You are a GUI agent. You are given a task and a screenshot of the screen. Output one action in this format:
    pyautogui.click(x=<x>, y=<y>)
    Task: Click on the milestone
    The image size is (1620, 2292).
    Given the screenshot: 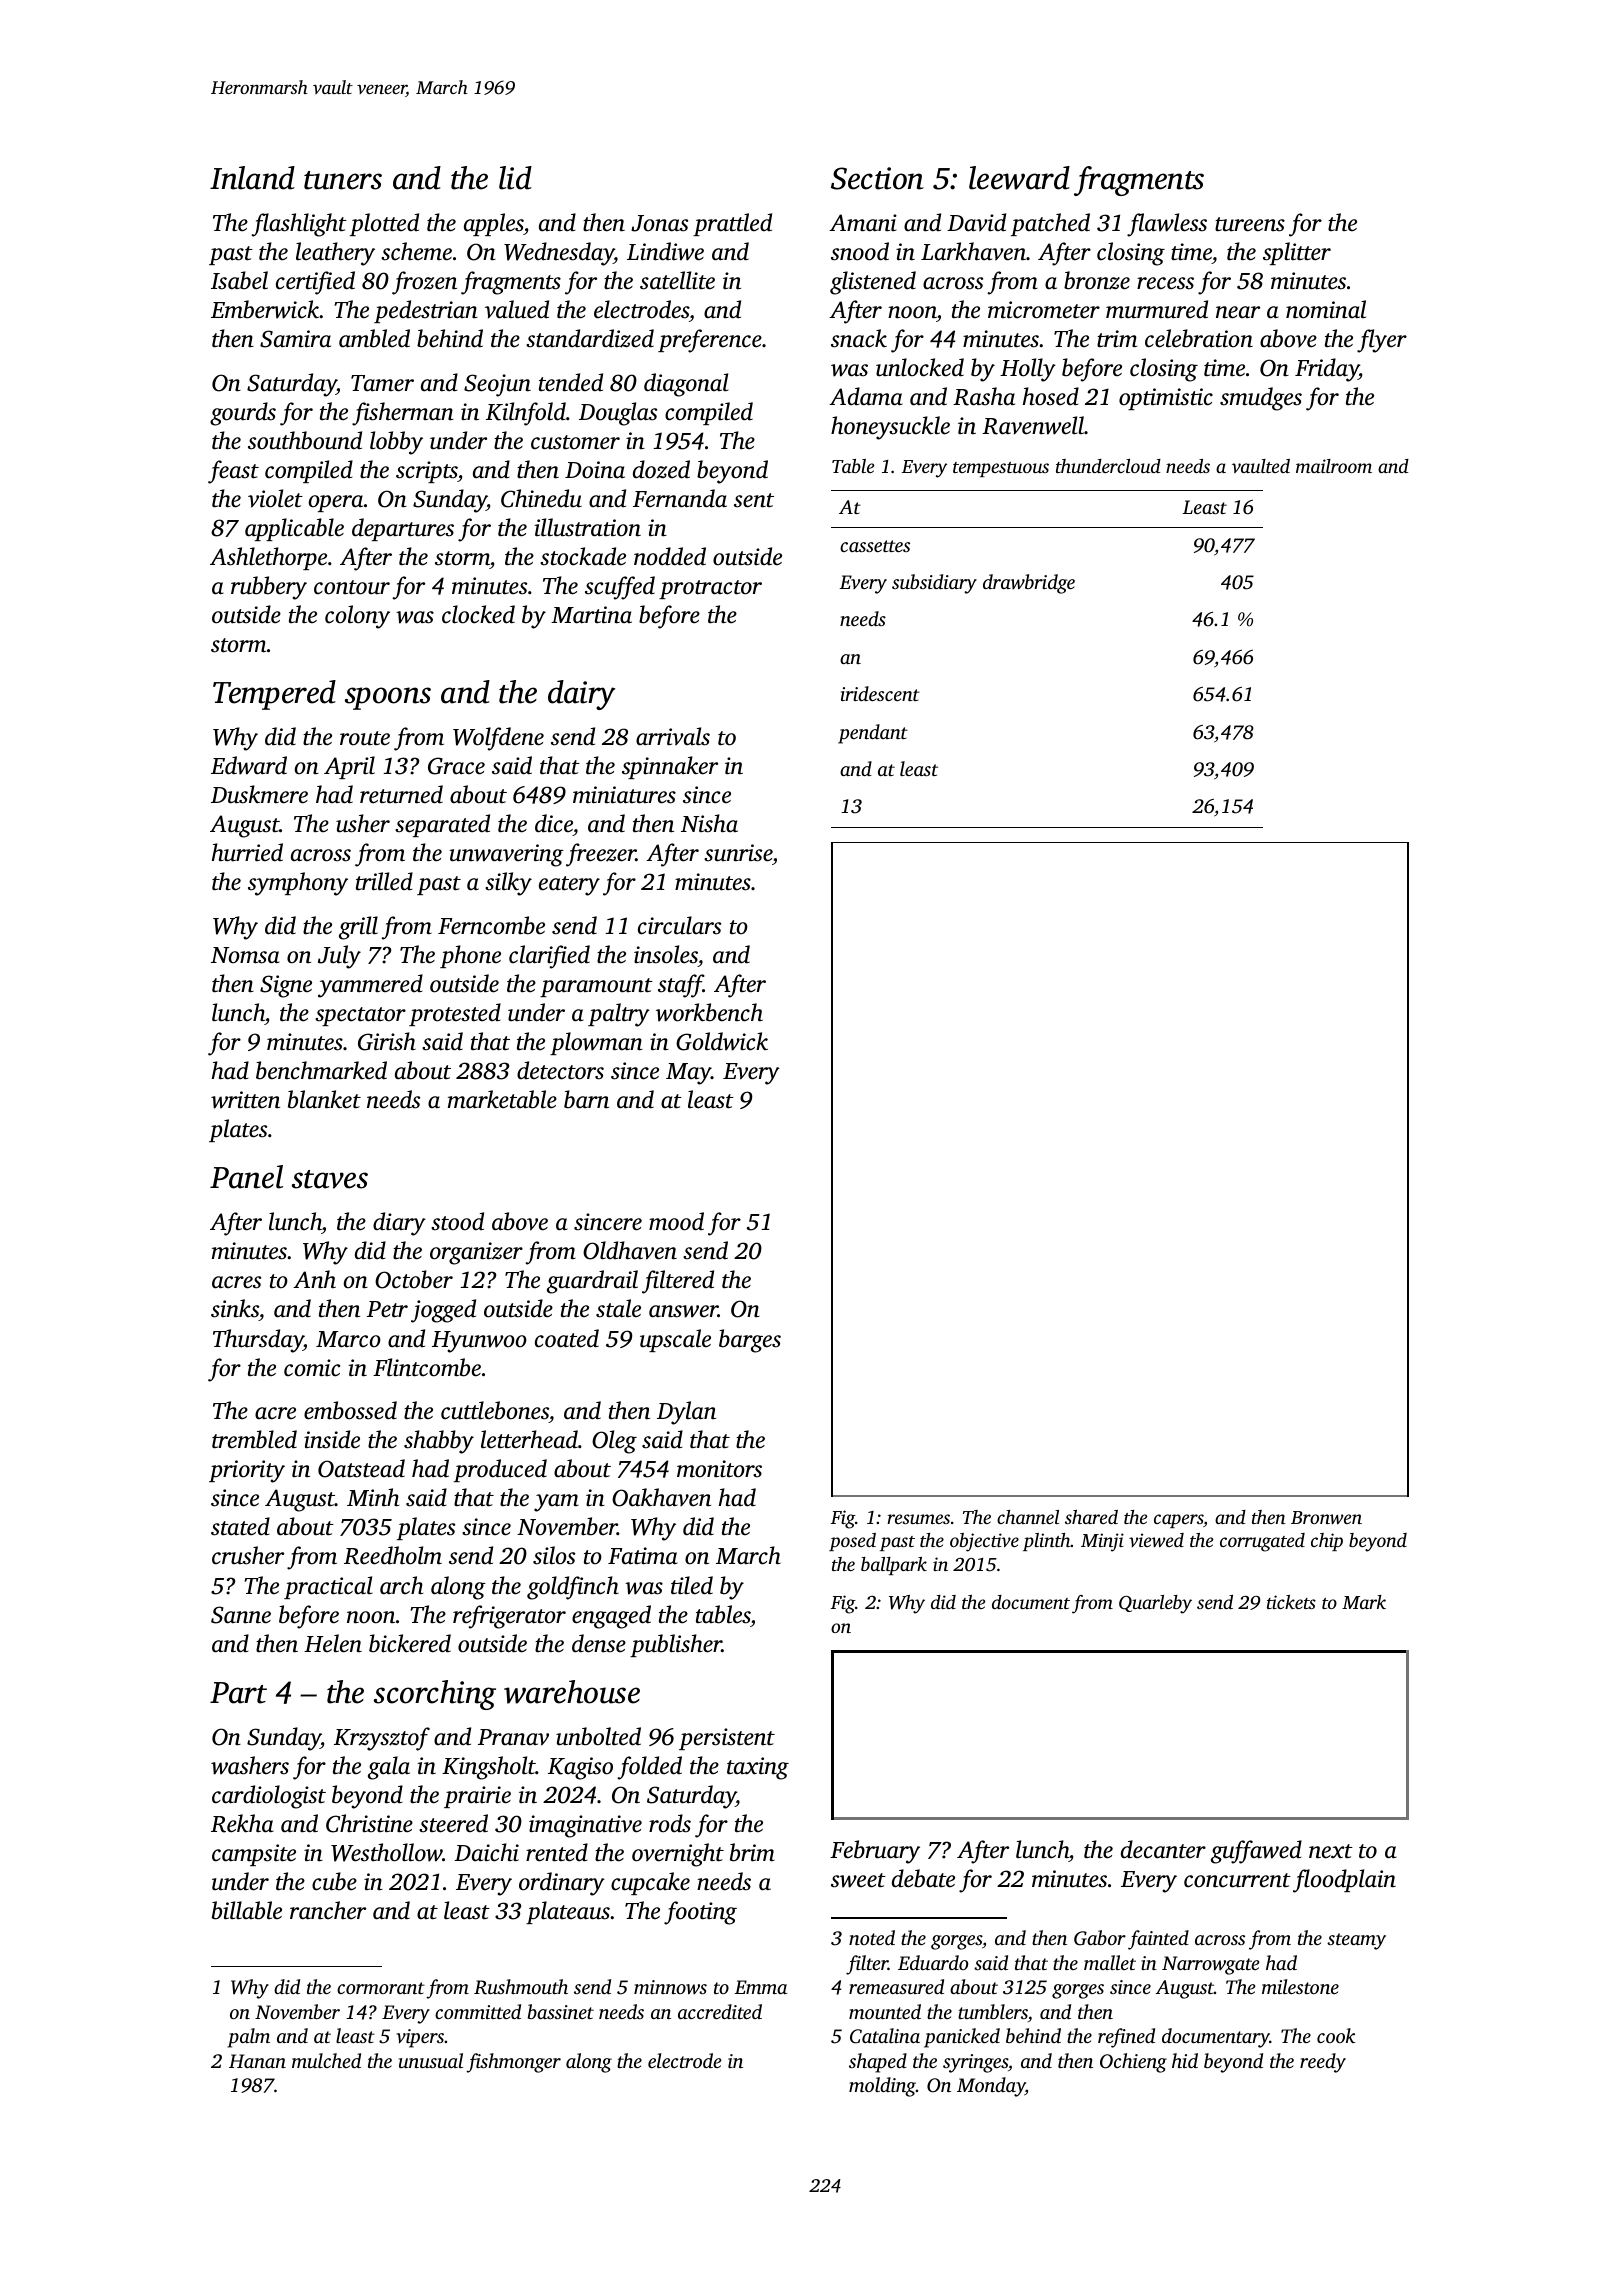 What is the action you would take?
    pyautogui.click(x=1300, y=1986)
